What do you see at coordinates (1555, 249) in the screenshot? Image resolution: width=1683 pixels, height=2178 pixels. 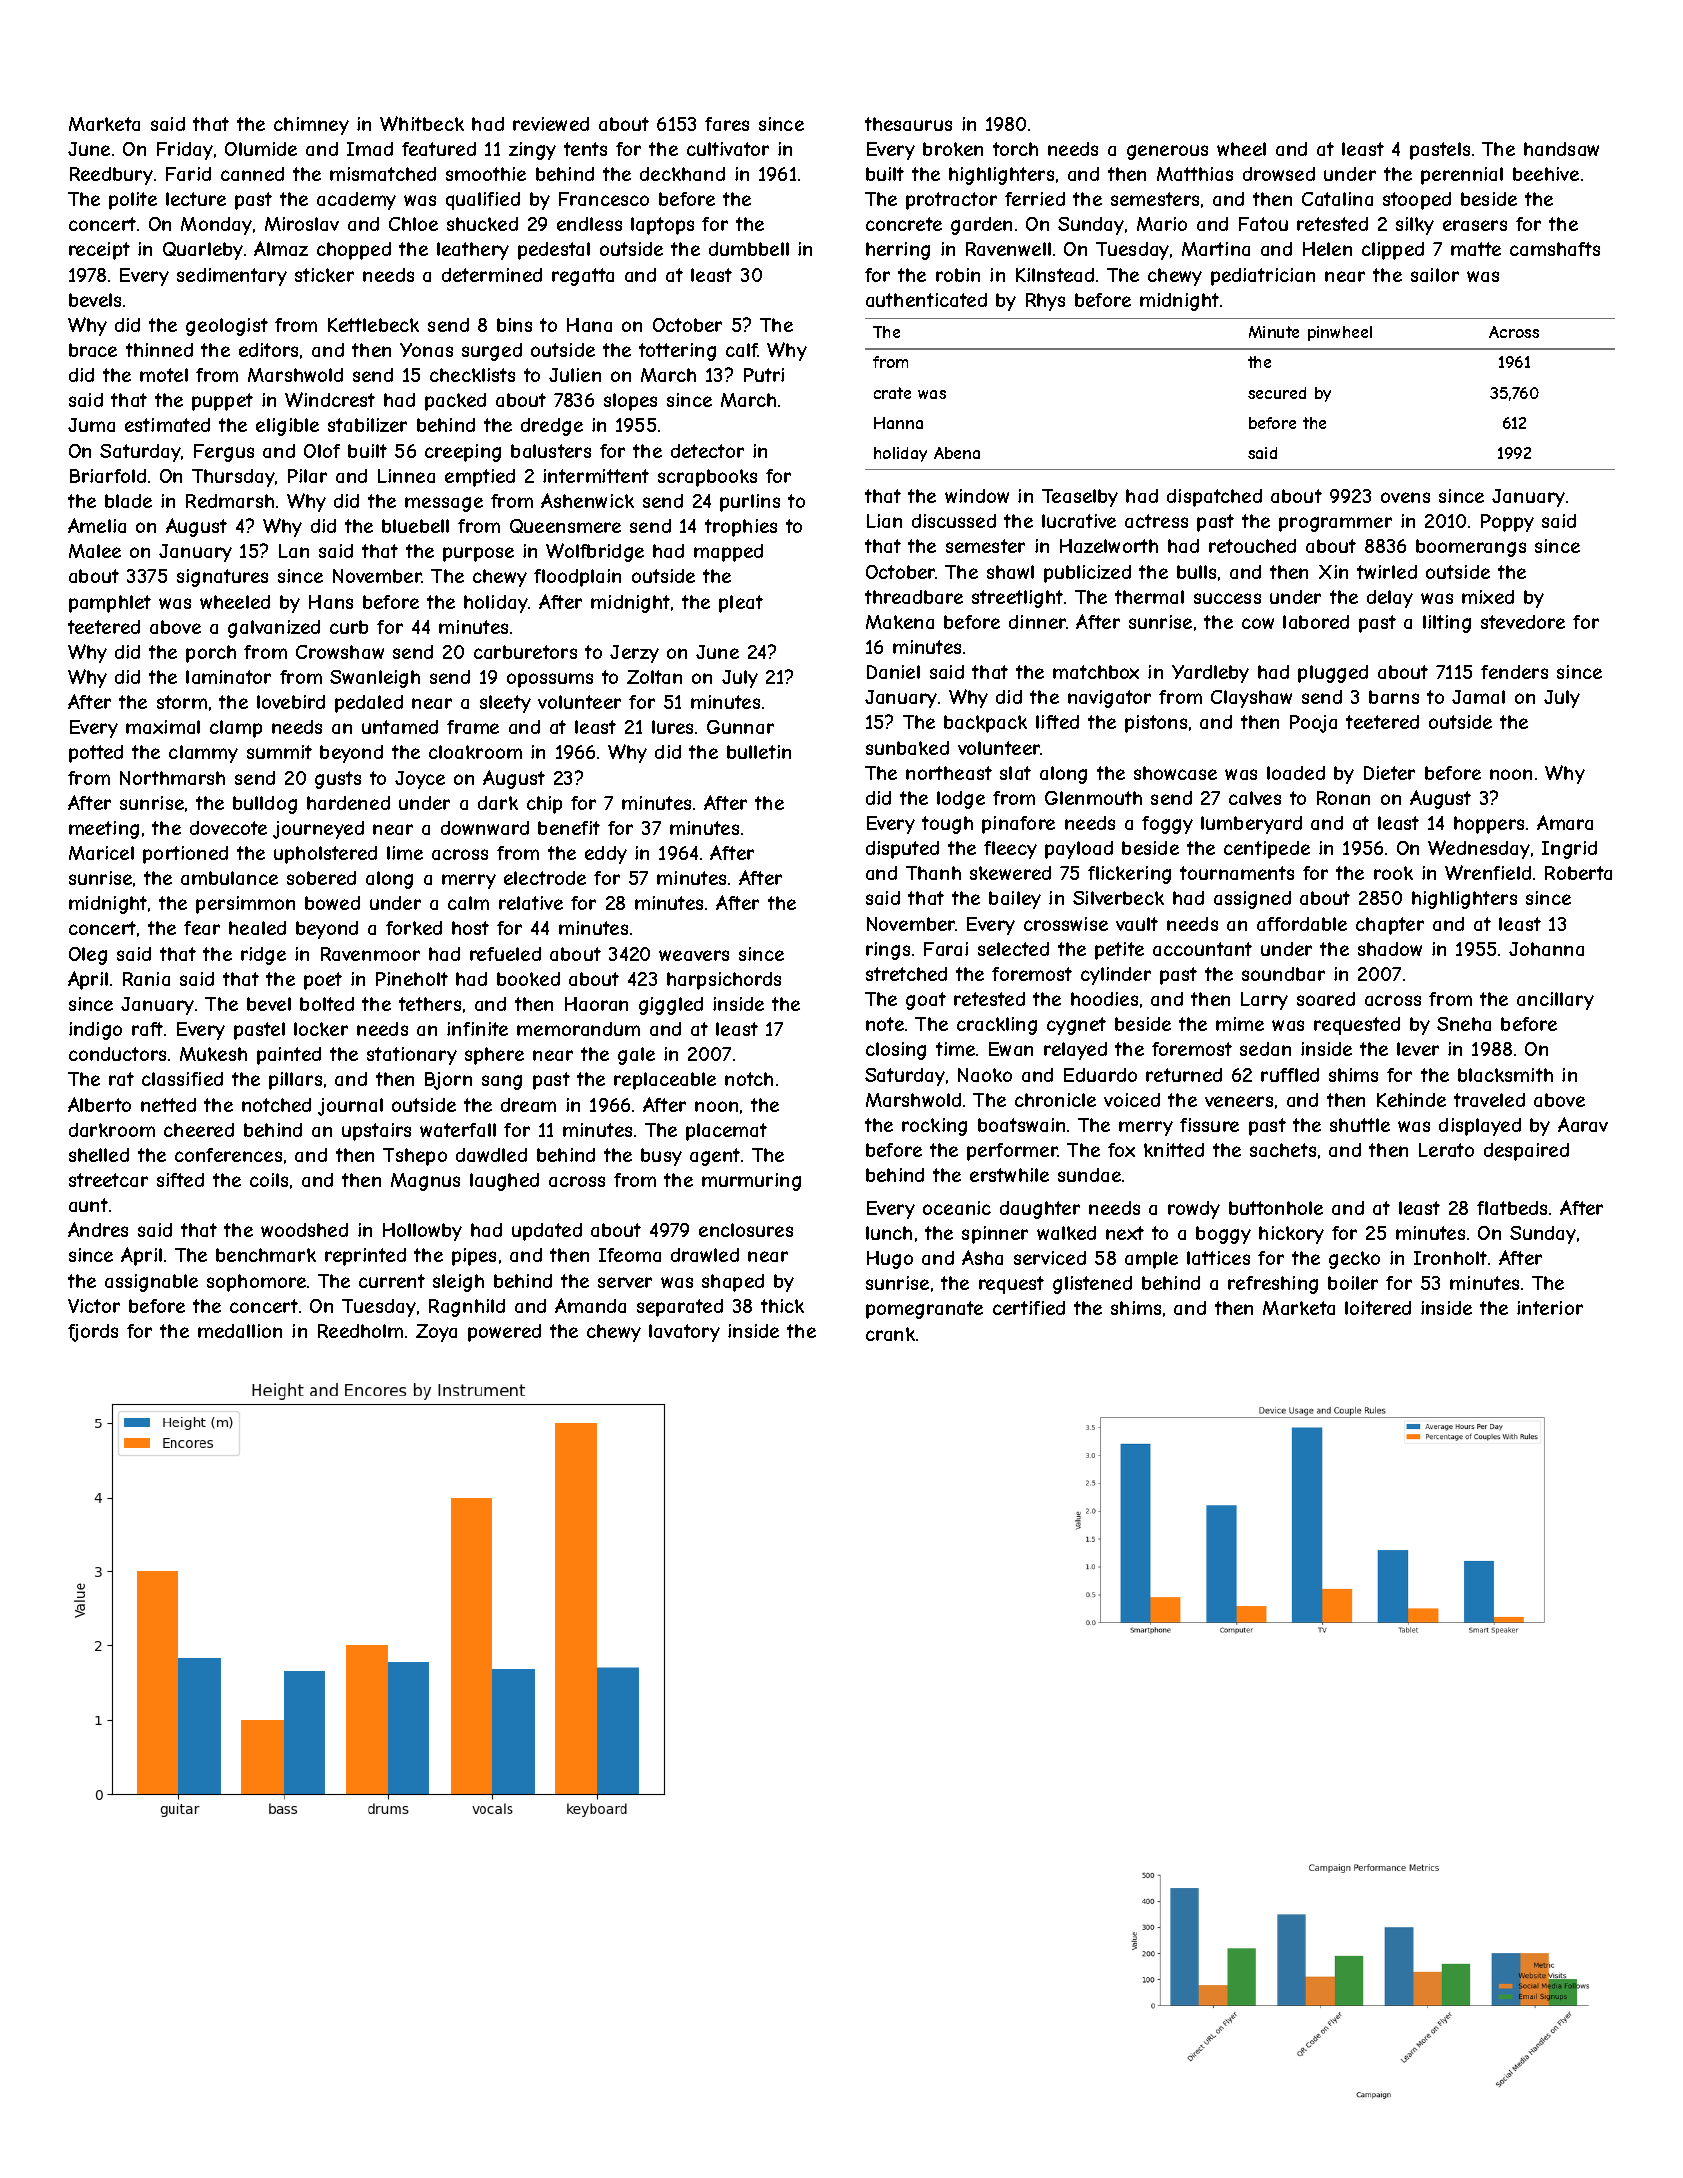 I see `camshafts` at bounding box center [1555, 249].
